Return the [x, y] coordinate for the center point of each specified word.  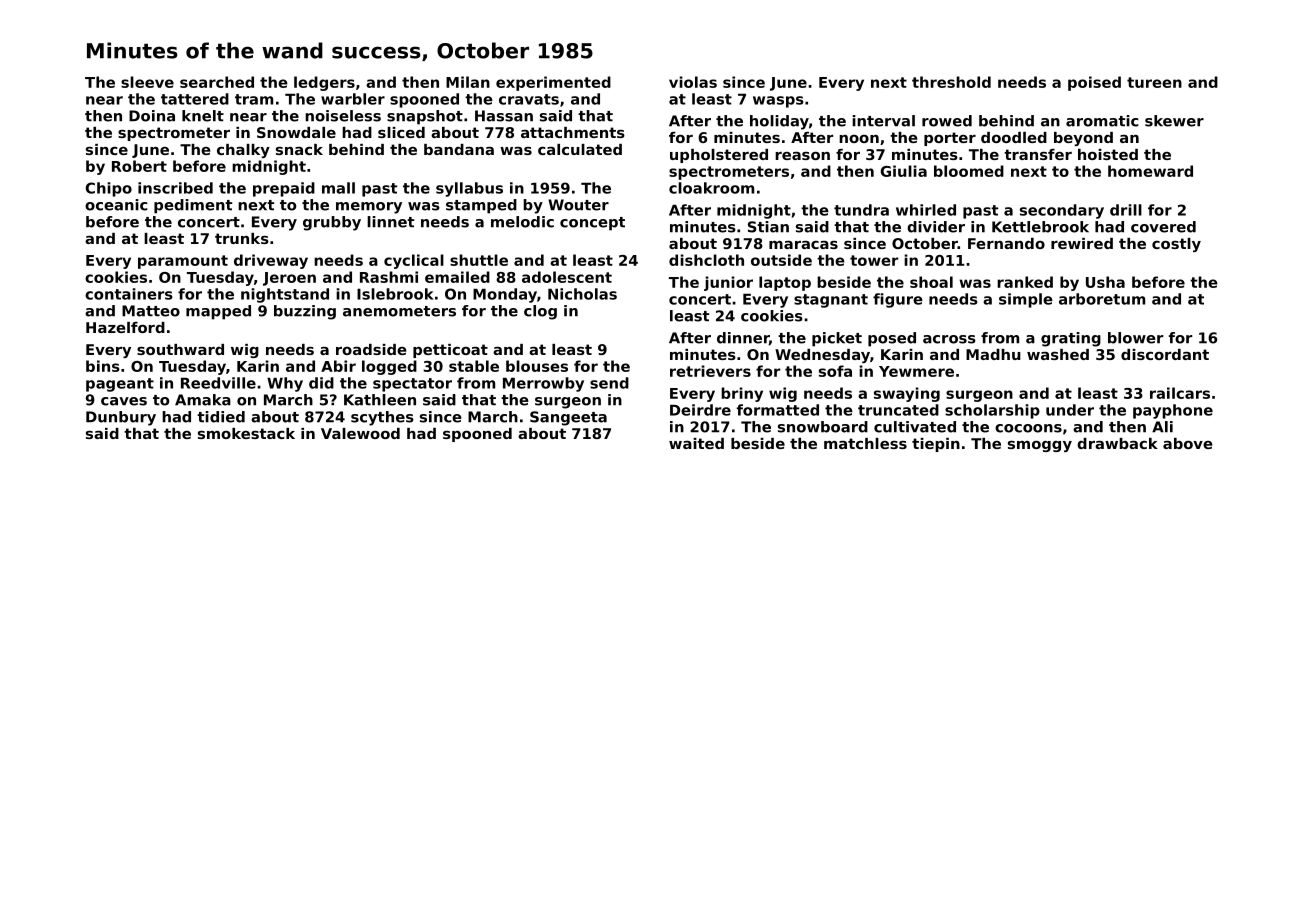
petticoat [450, 351]
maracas [803, 244]
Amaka [203, 400]
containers [129, 294]
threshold [951, 82]
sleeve [147, 82]
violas [693, 82]
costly [1176, 245]
